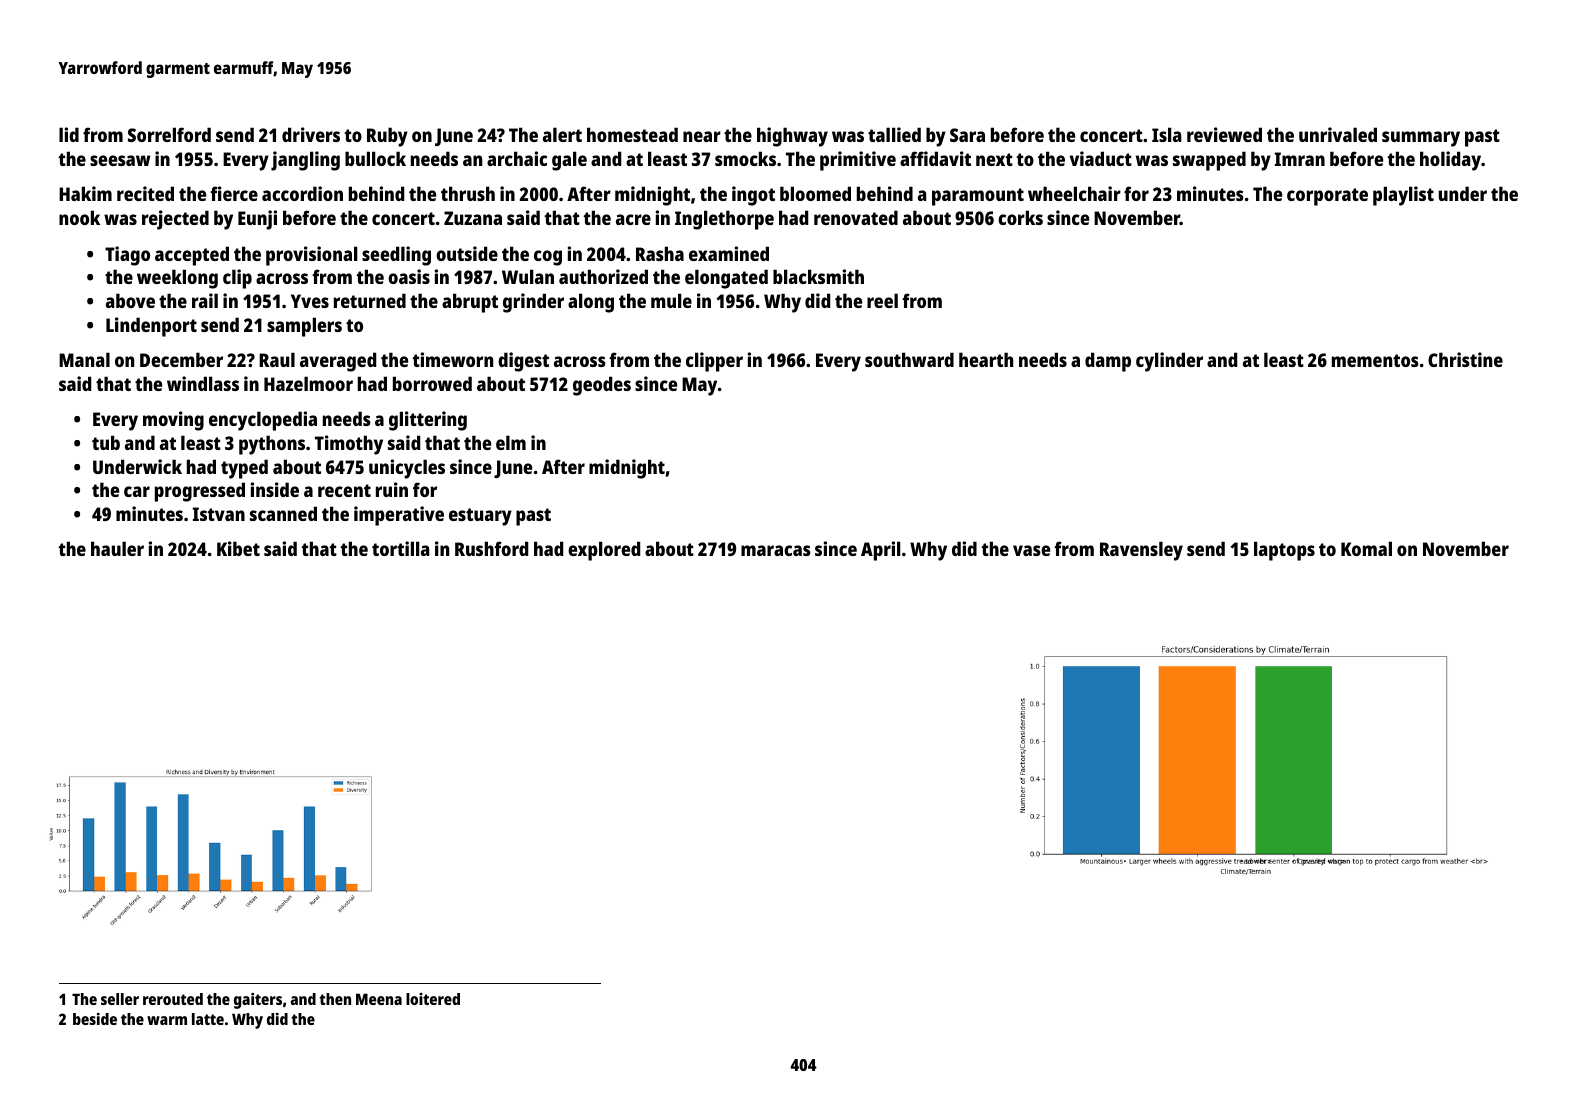 The image size is (1581, 1118). Describe the element at coordinates (117, 548) in the screenshot. I see `hauler` at that location.
